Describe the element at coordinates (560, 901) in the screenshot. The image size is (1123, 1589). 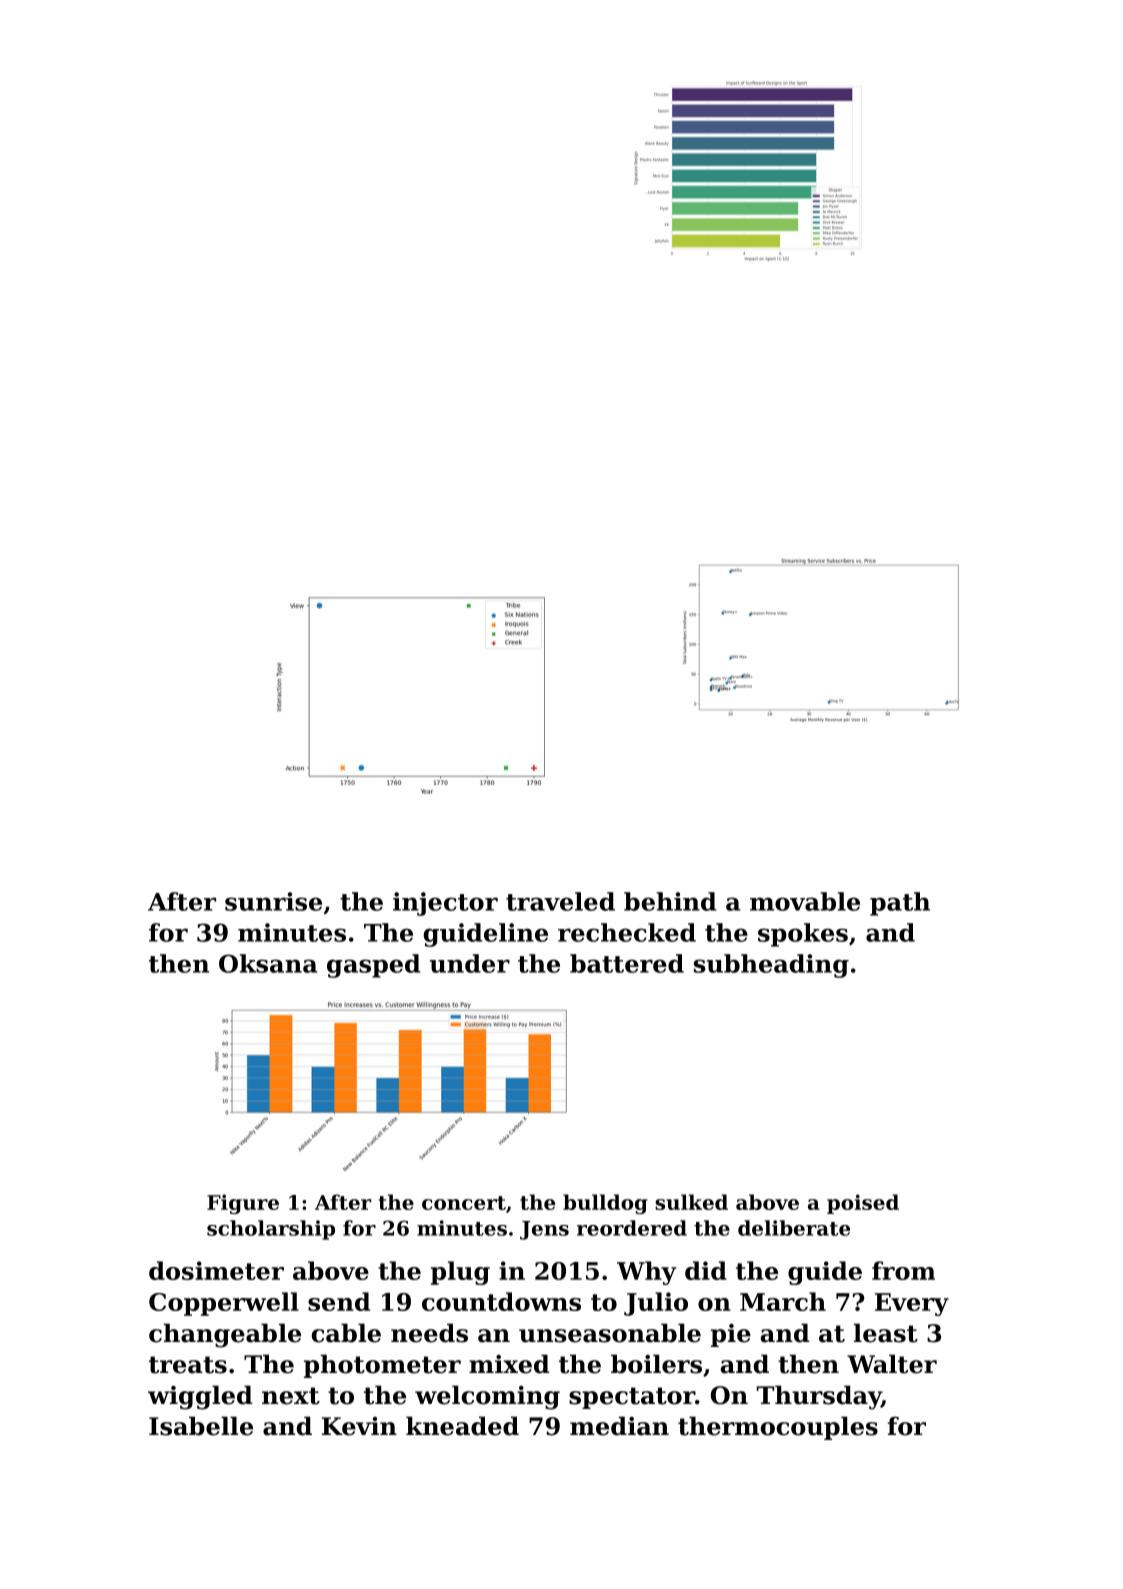
I see `traveled` at that location.
